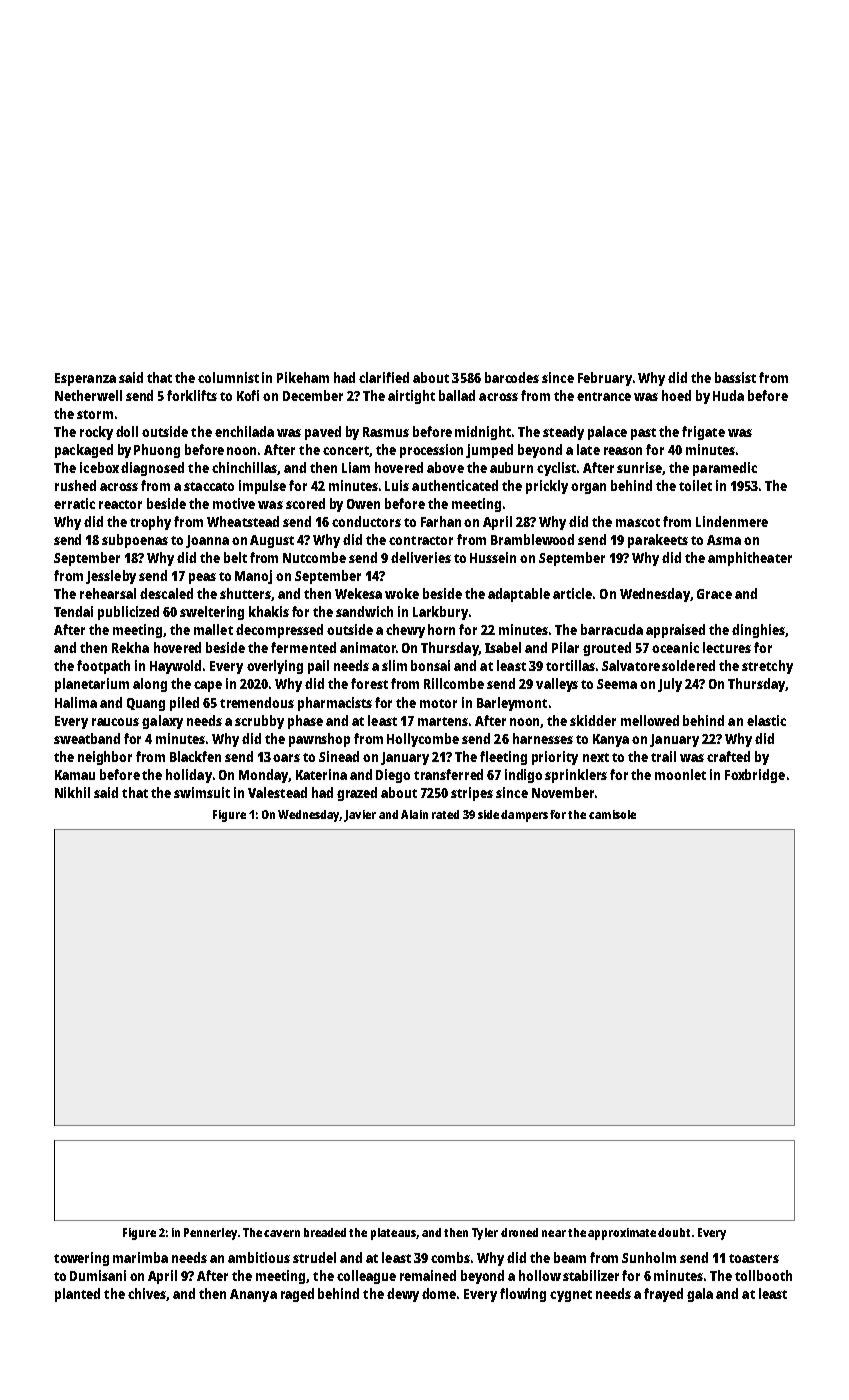 The height and width of the screenshot is (1400, 849). What do you see at coordinates (325, 1232) in the screenshot?
I see `breaded` at bounding box center [325, 1232].
